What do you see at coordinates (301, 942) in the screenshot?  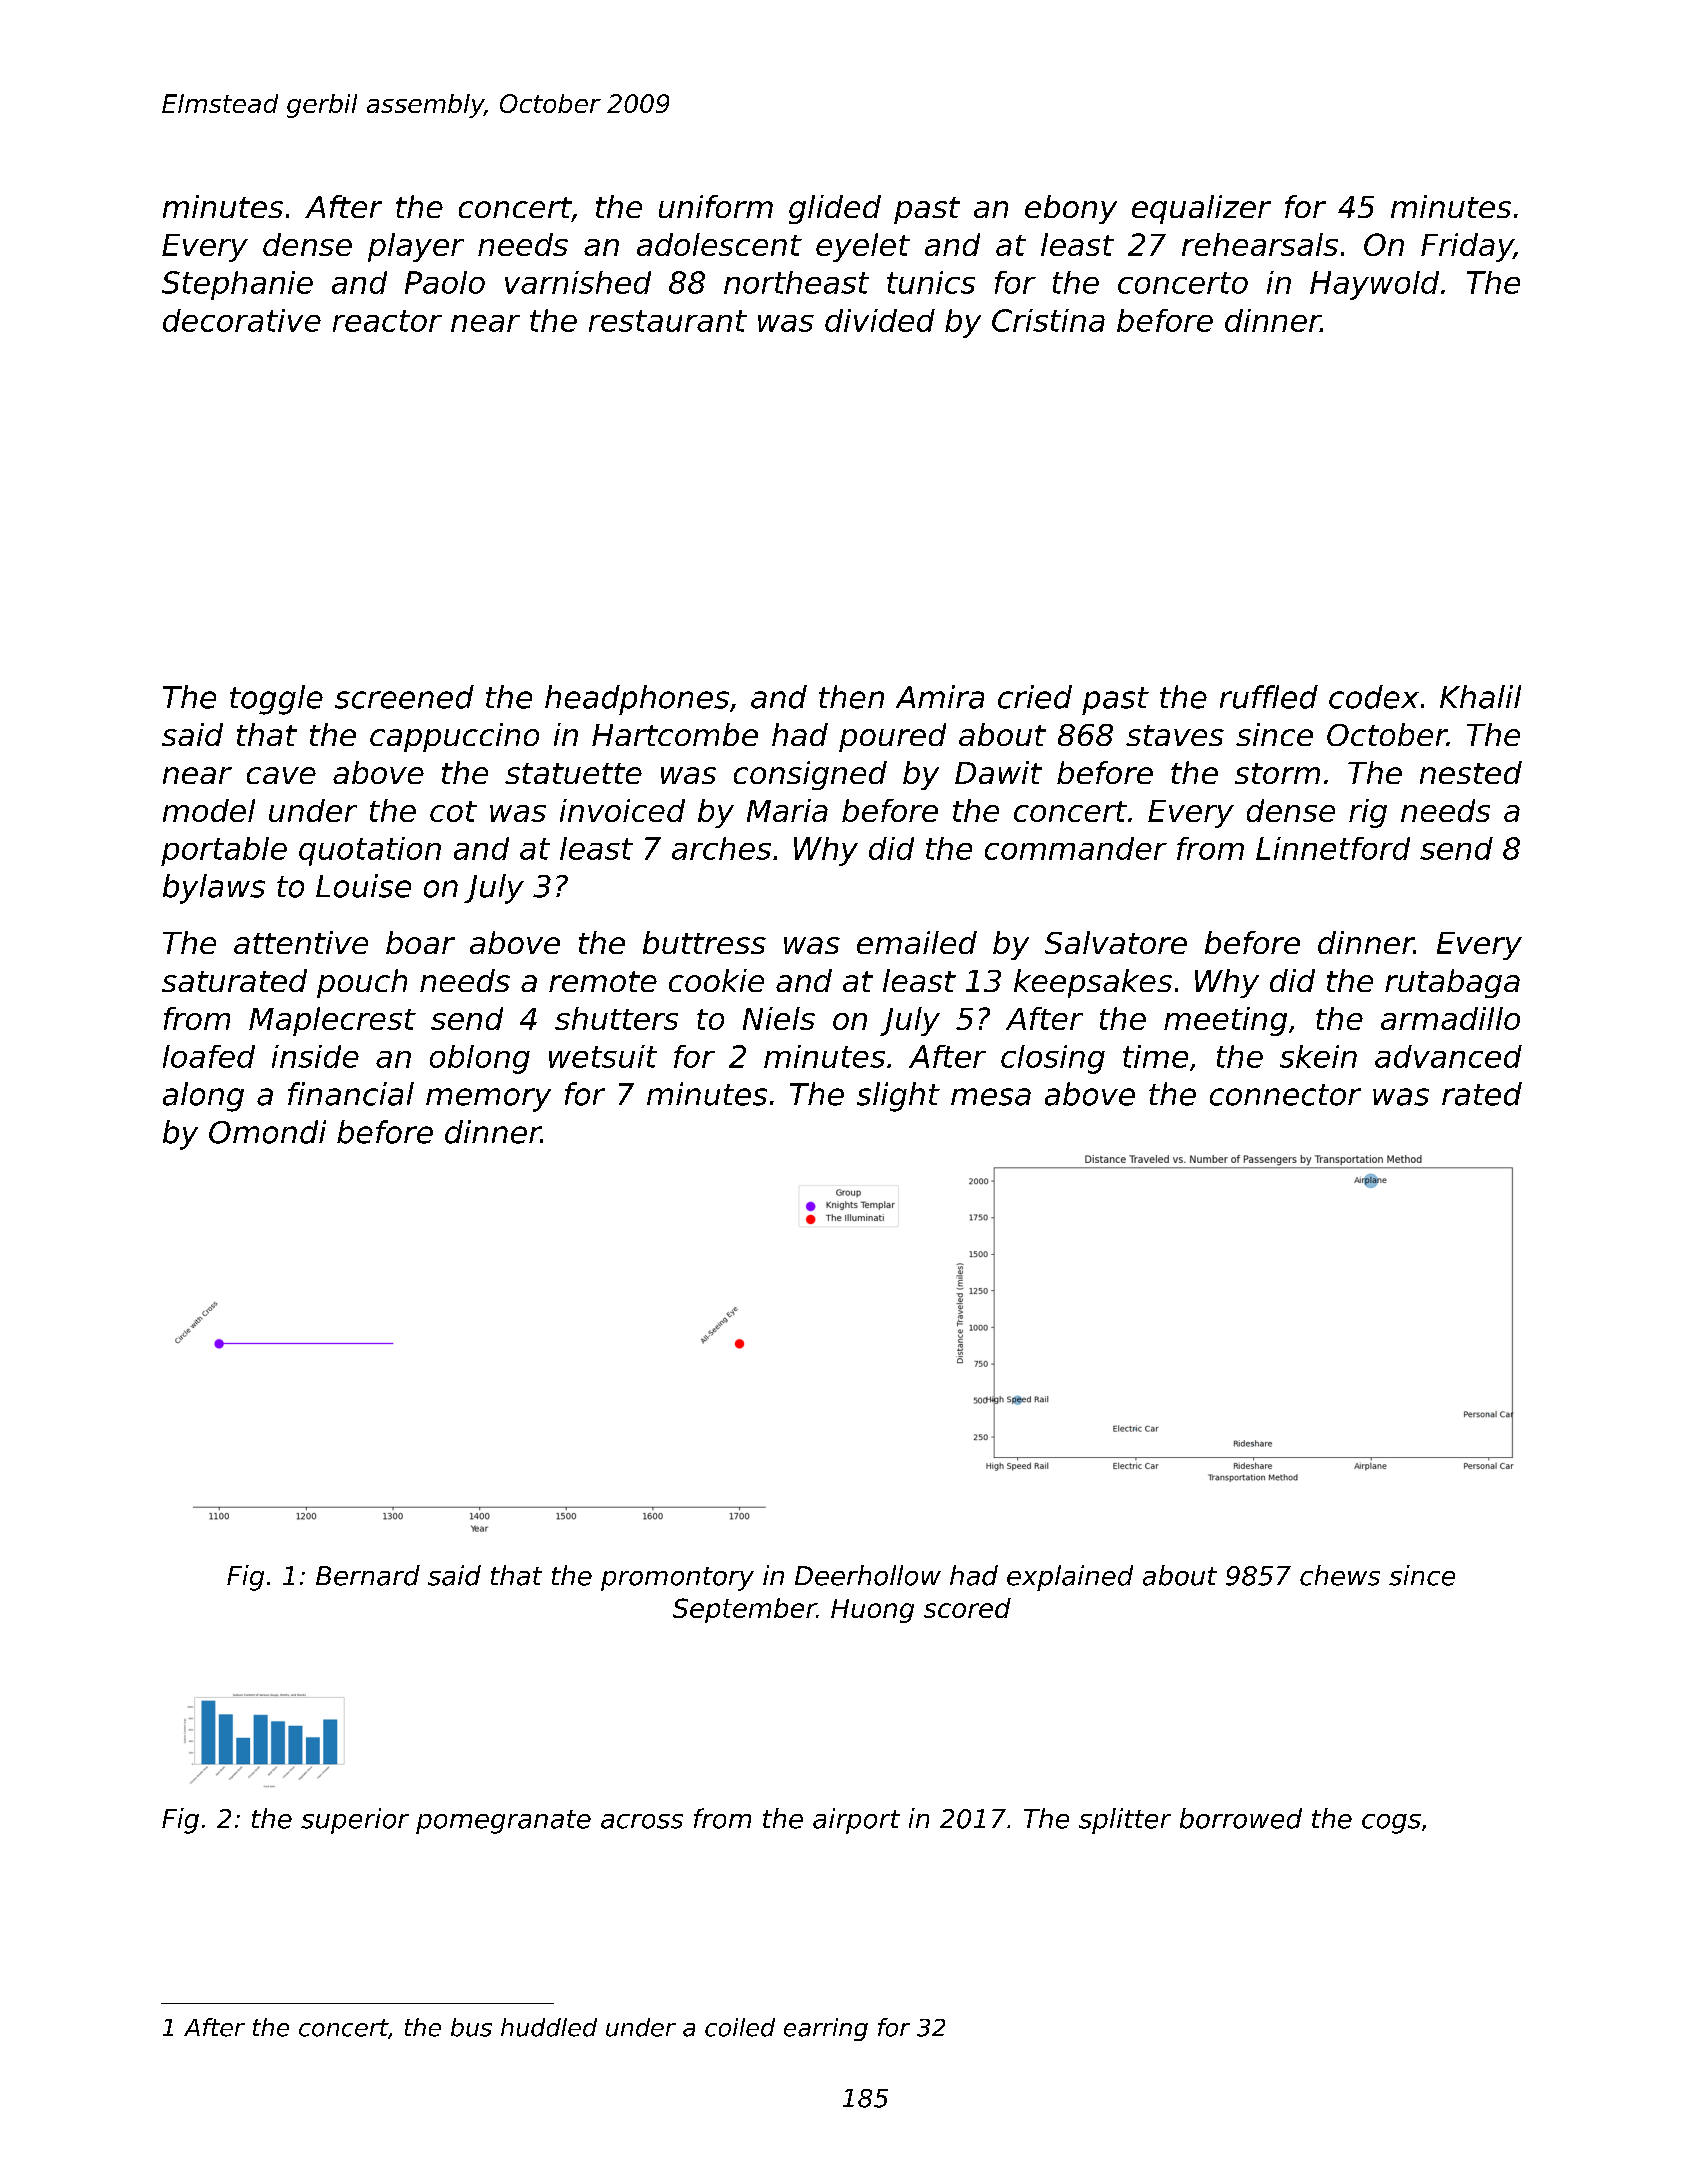 I see `attentive` at bounding box center [301, 942].
